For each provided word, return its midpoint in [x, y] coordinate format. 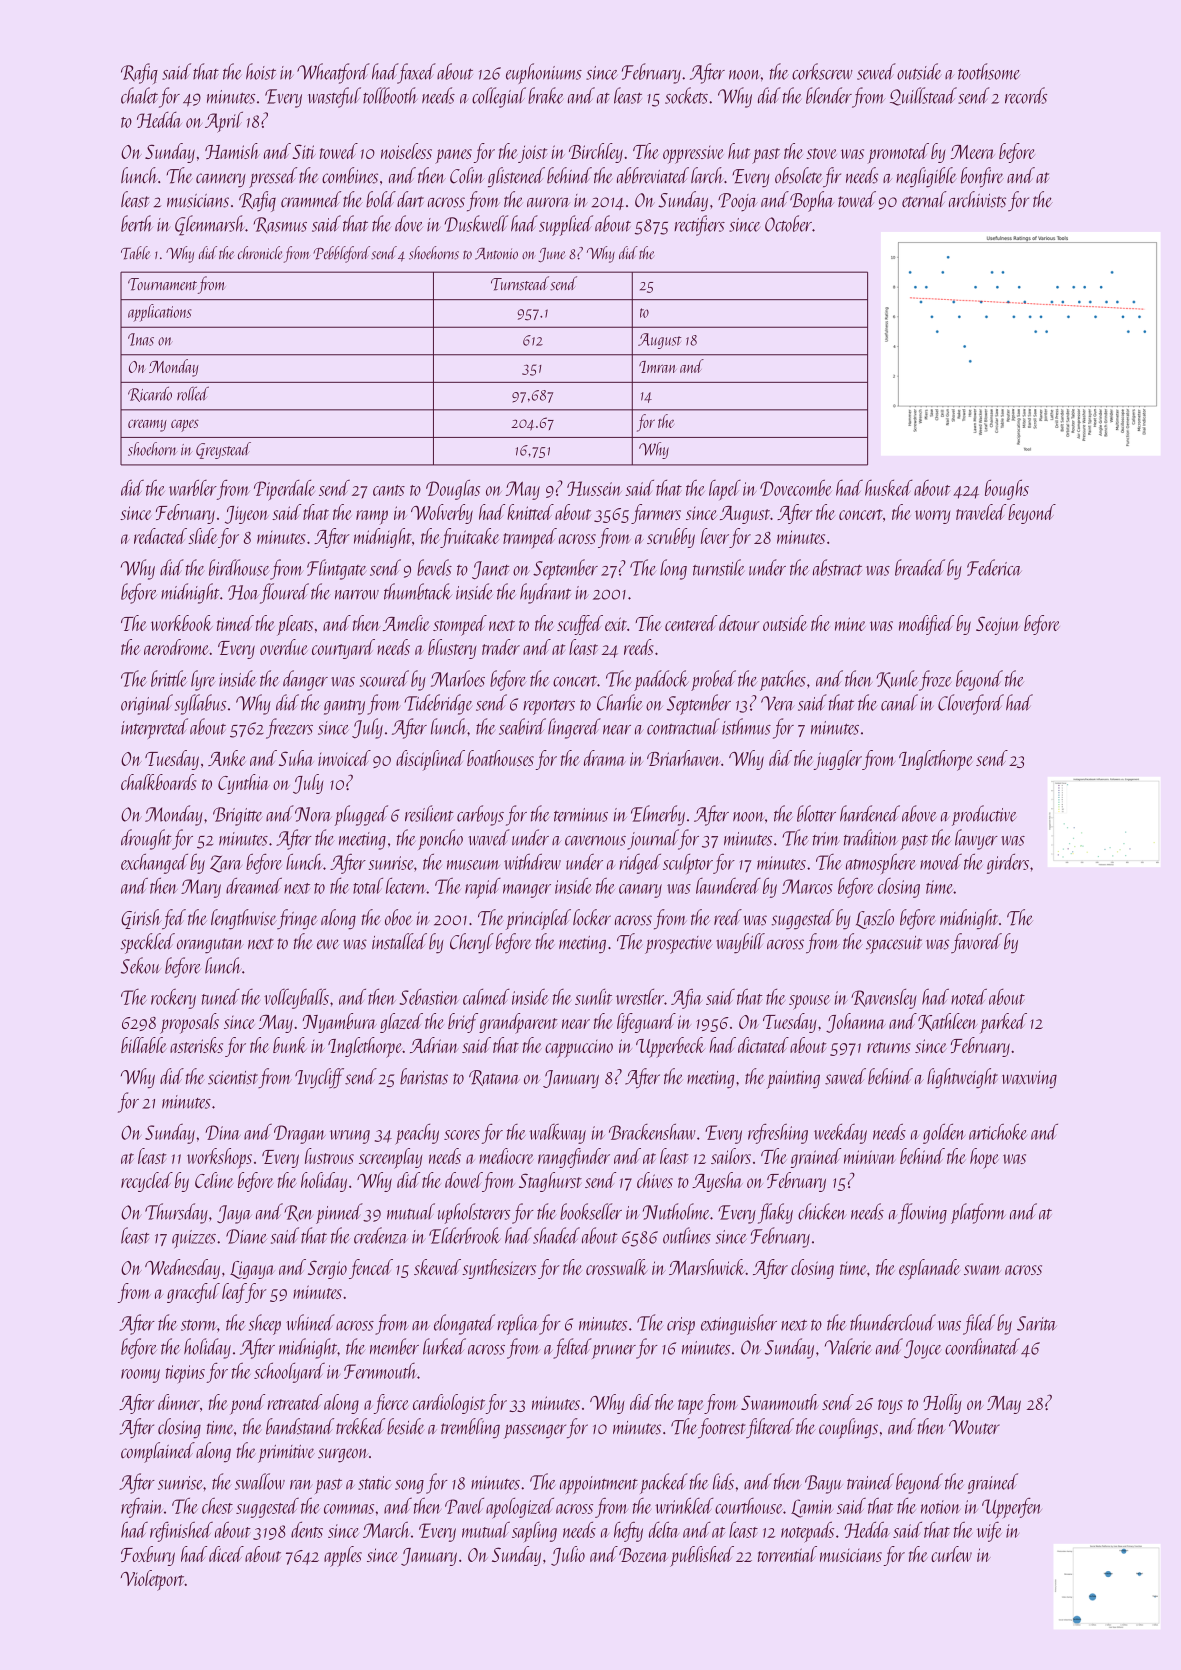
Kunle [897, 679]
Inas [141, 339]
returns [889, 1047]
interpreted [154, 728]
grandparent [518, 1023]
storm [199, 1325]
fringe [297, 919]
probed [713, 680]
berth [137, 223]
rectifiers [699, 225]
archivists [977, 199]
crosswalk [617, 1267]
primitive [286, 1454]
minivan [870, 1157]
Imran [658, 367]
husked [889, 488]
